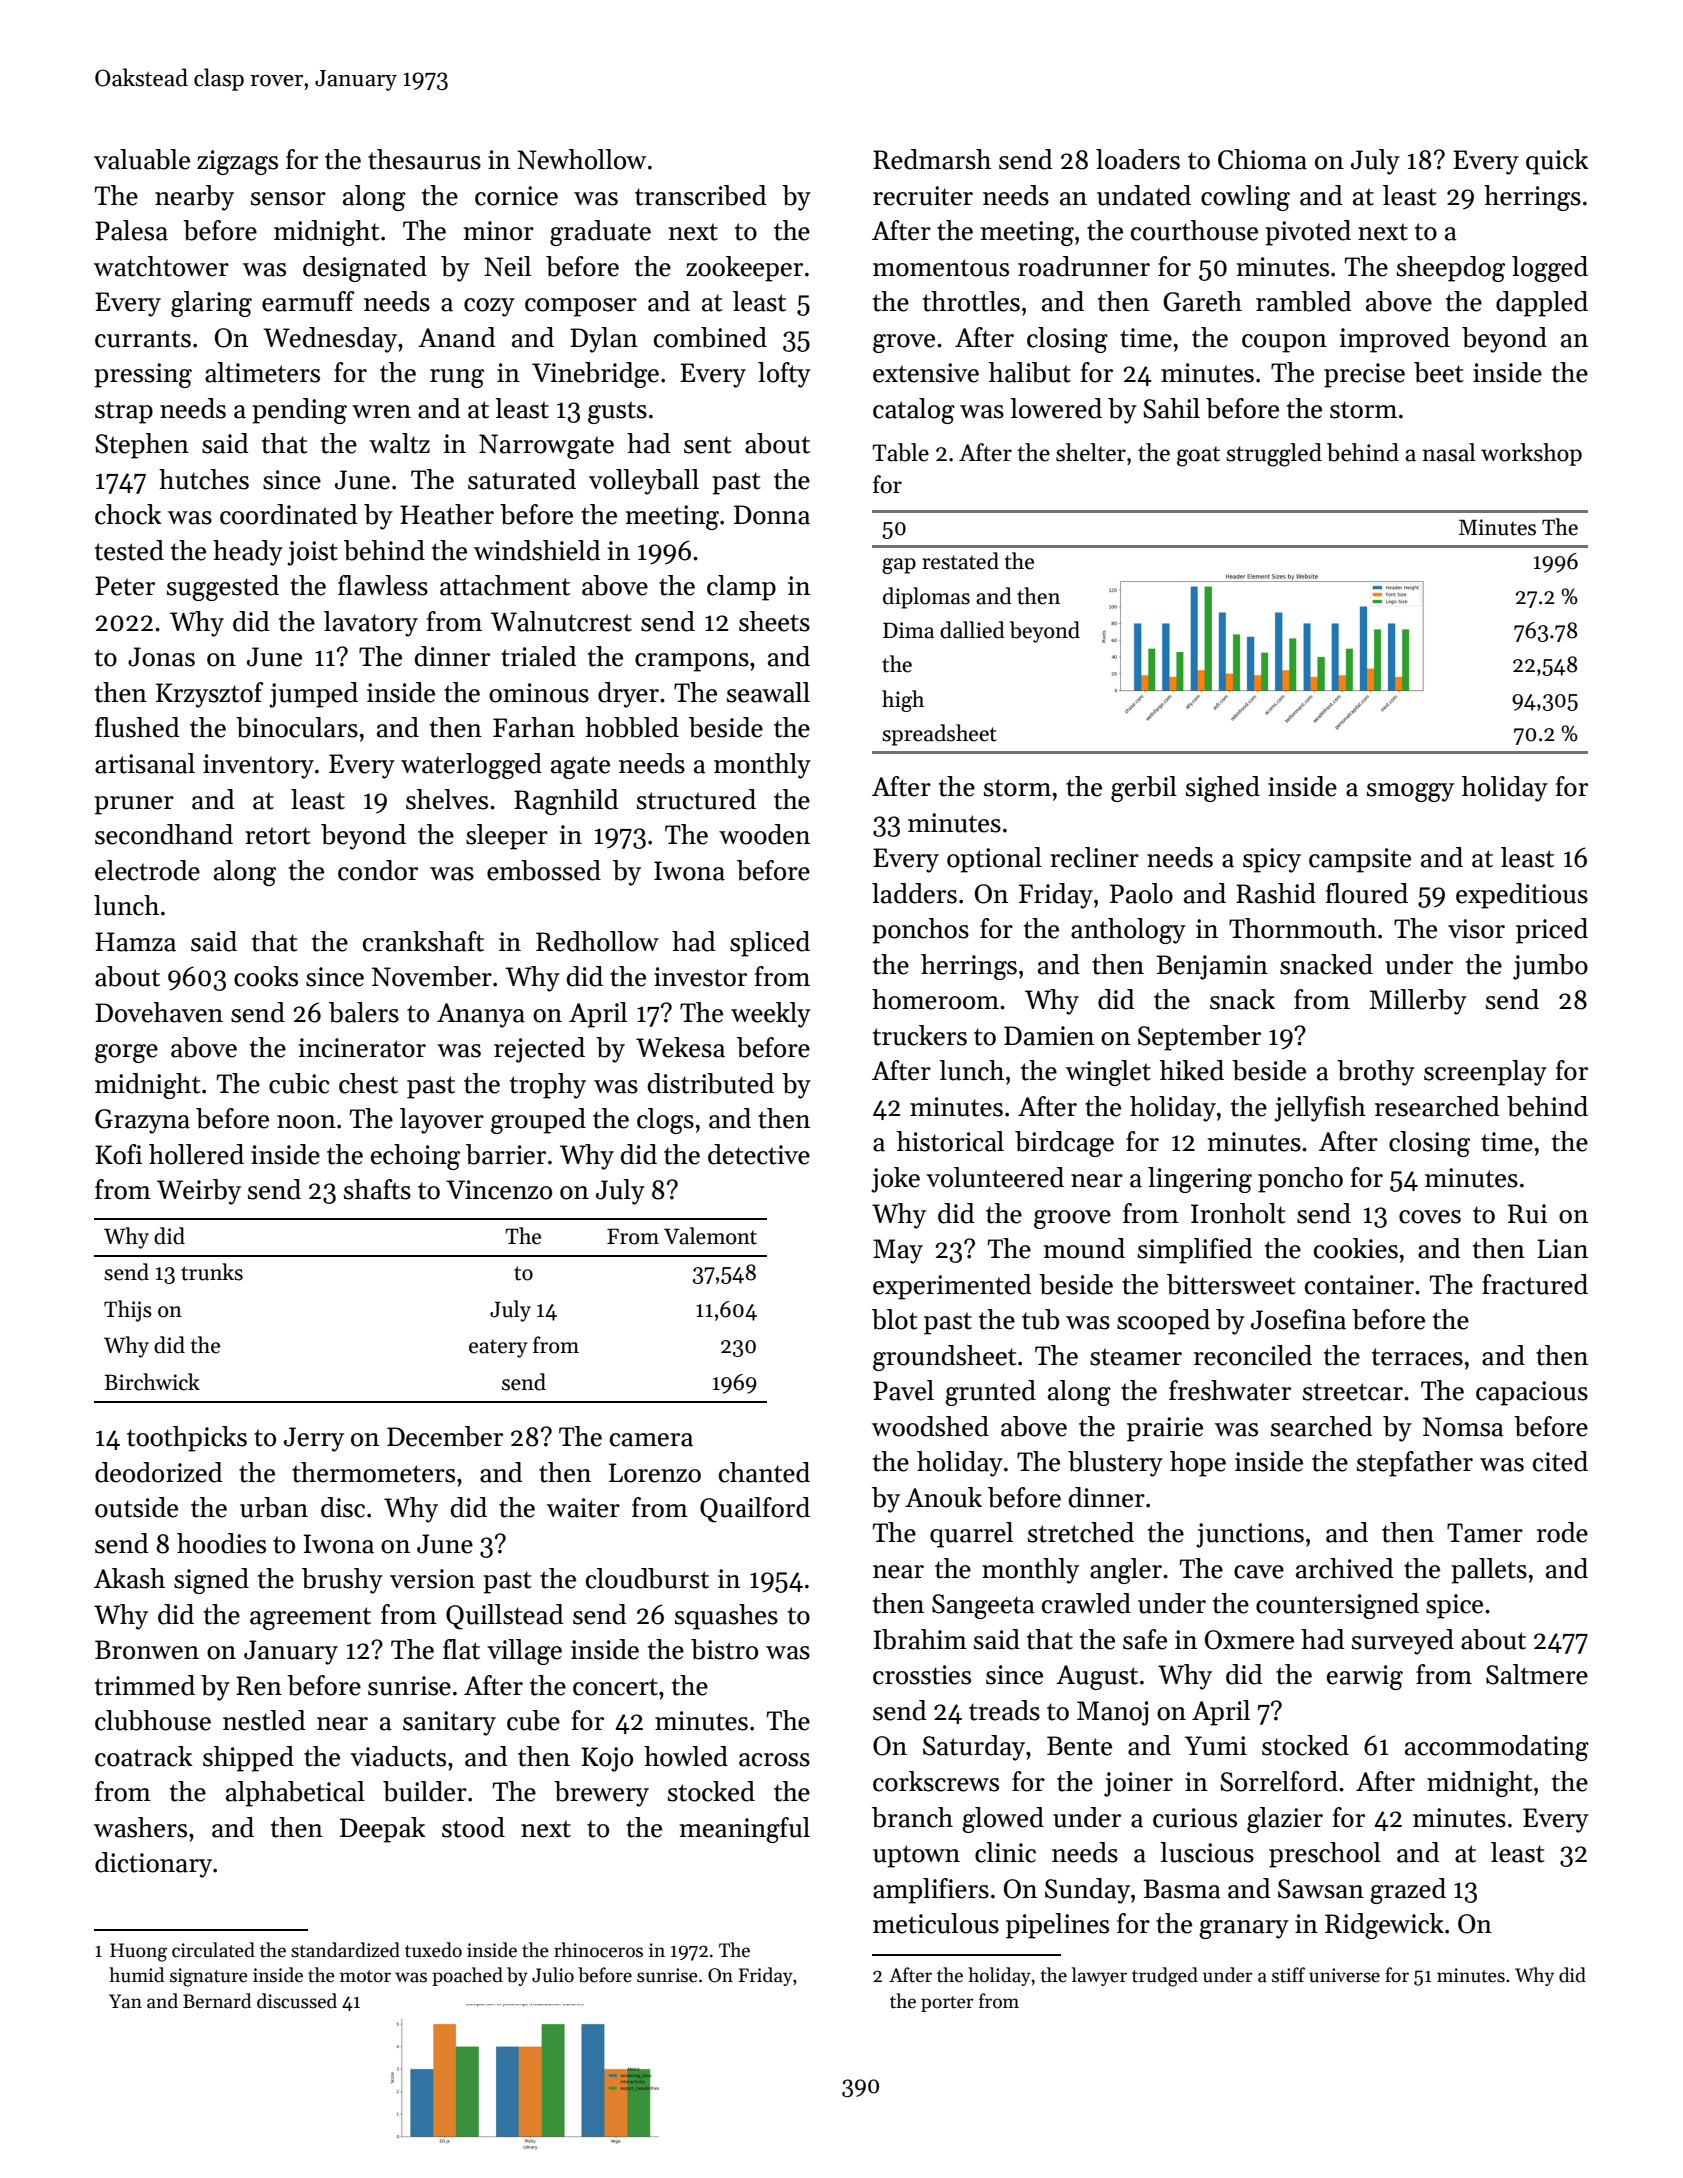 The height and width of the screenshot is (2178, 1683). What do you see at coordinates (1198, 456) in the screenshot?
I see `goat` at bounding box center [1198, 456].
